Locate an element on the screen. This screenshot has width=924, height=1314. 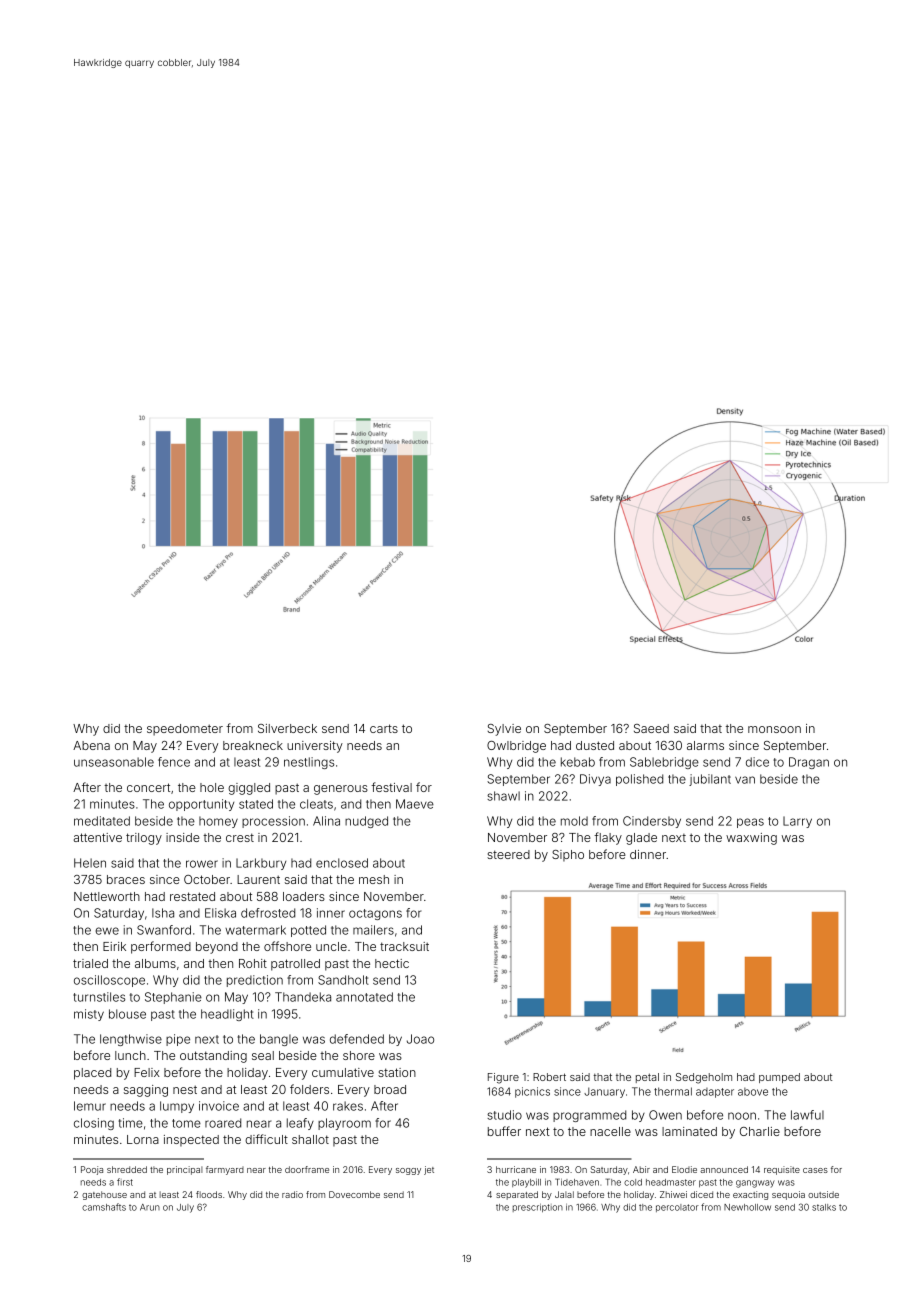
steered is located at coordinates (508, 854).
